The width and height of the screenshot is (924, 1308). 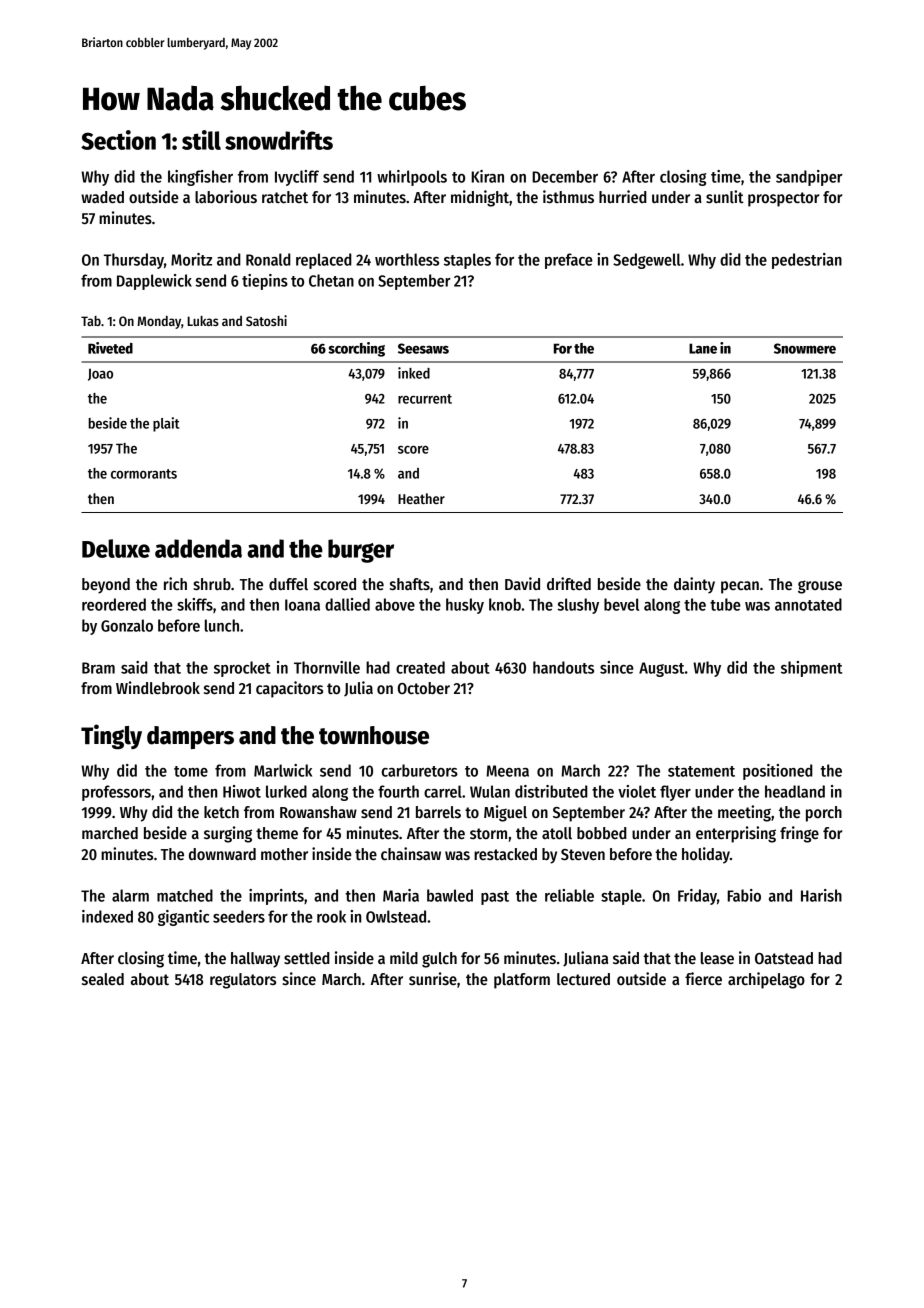 I want to click on sunlit, so click(x=725, y=196).
